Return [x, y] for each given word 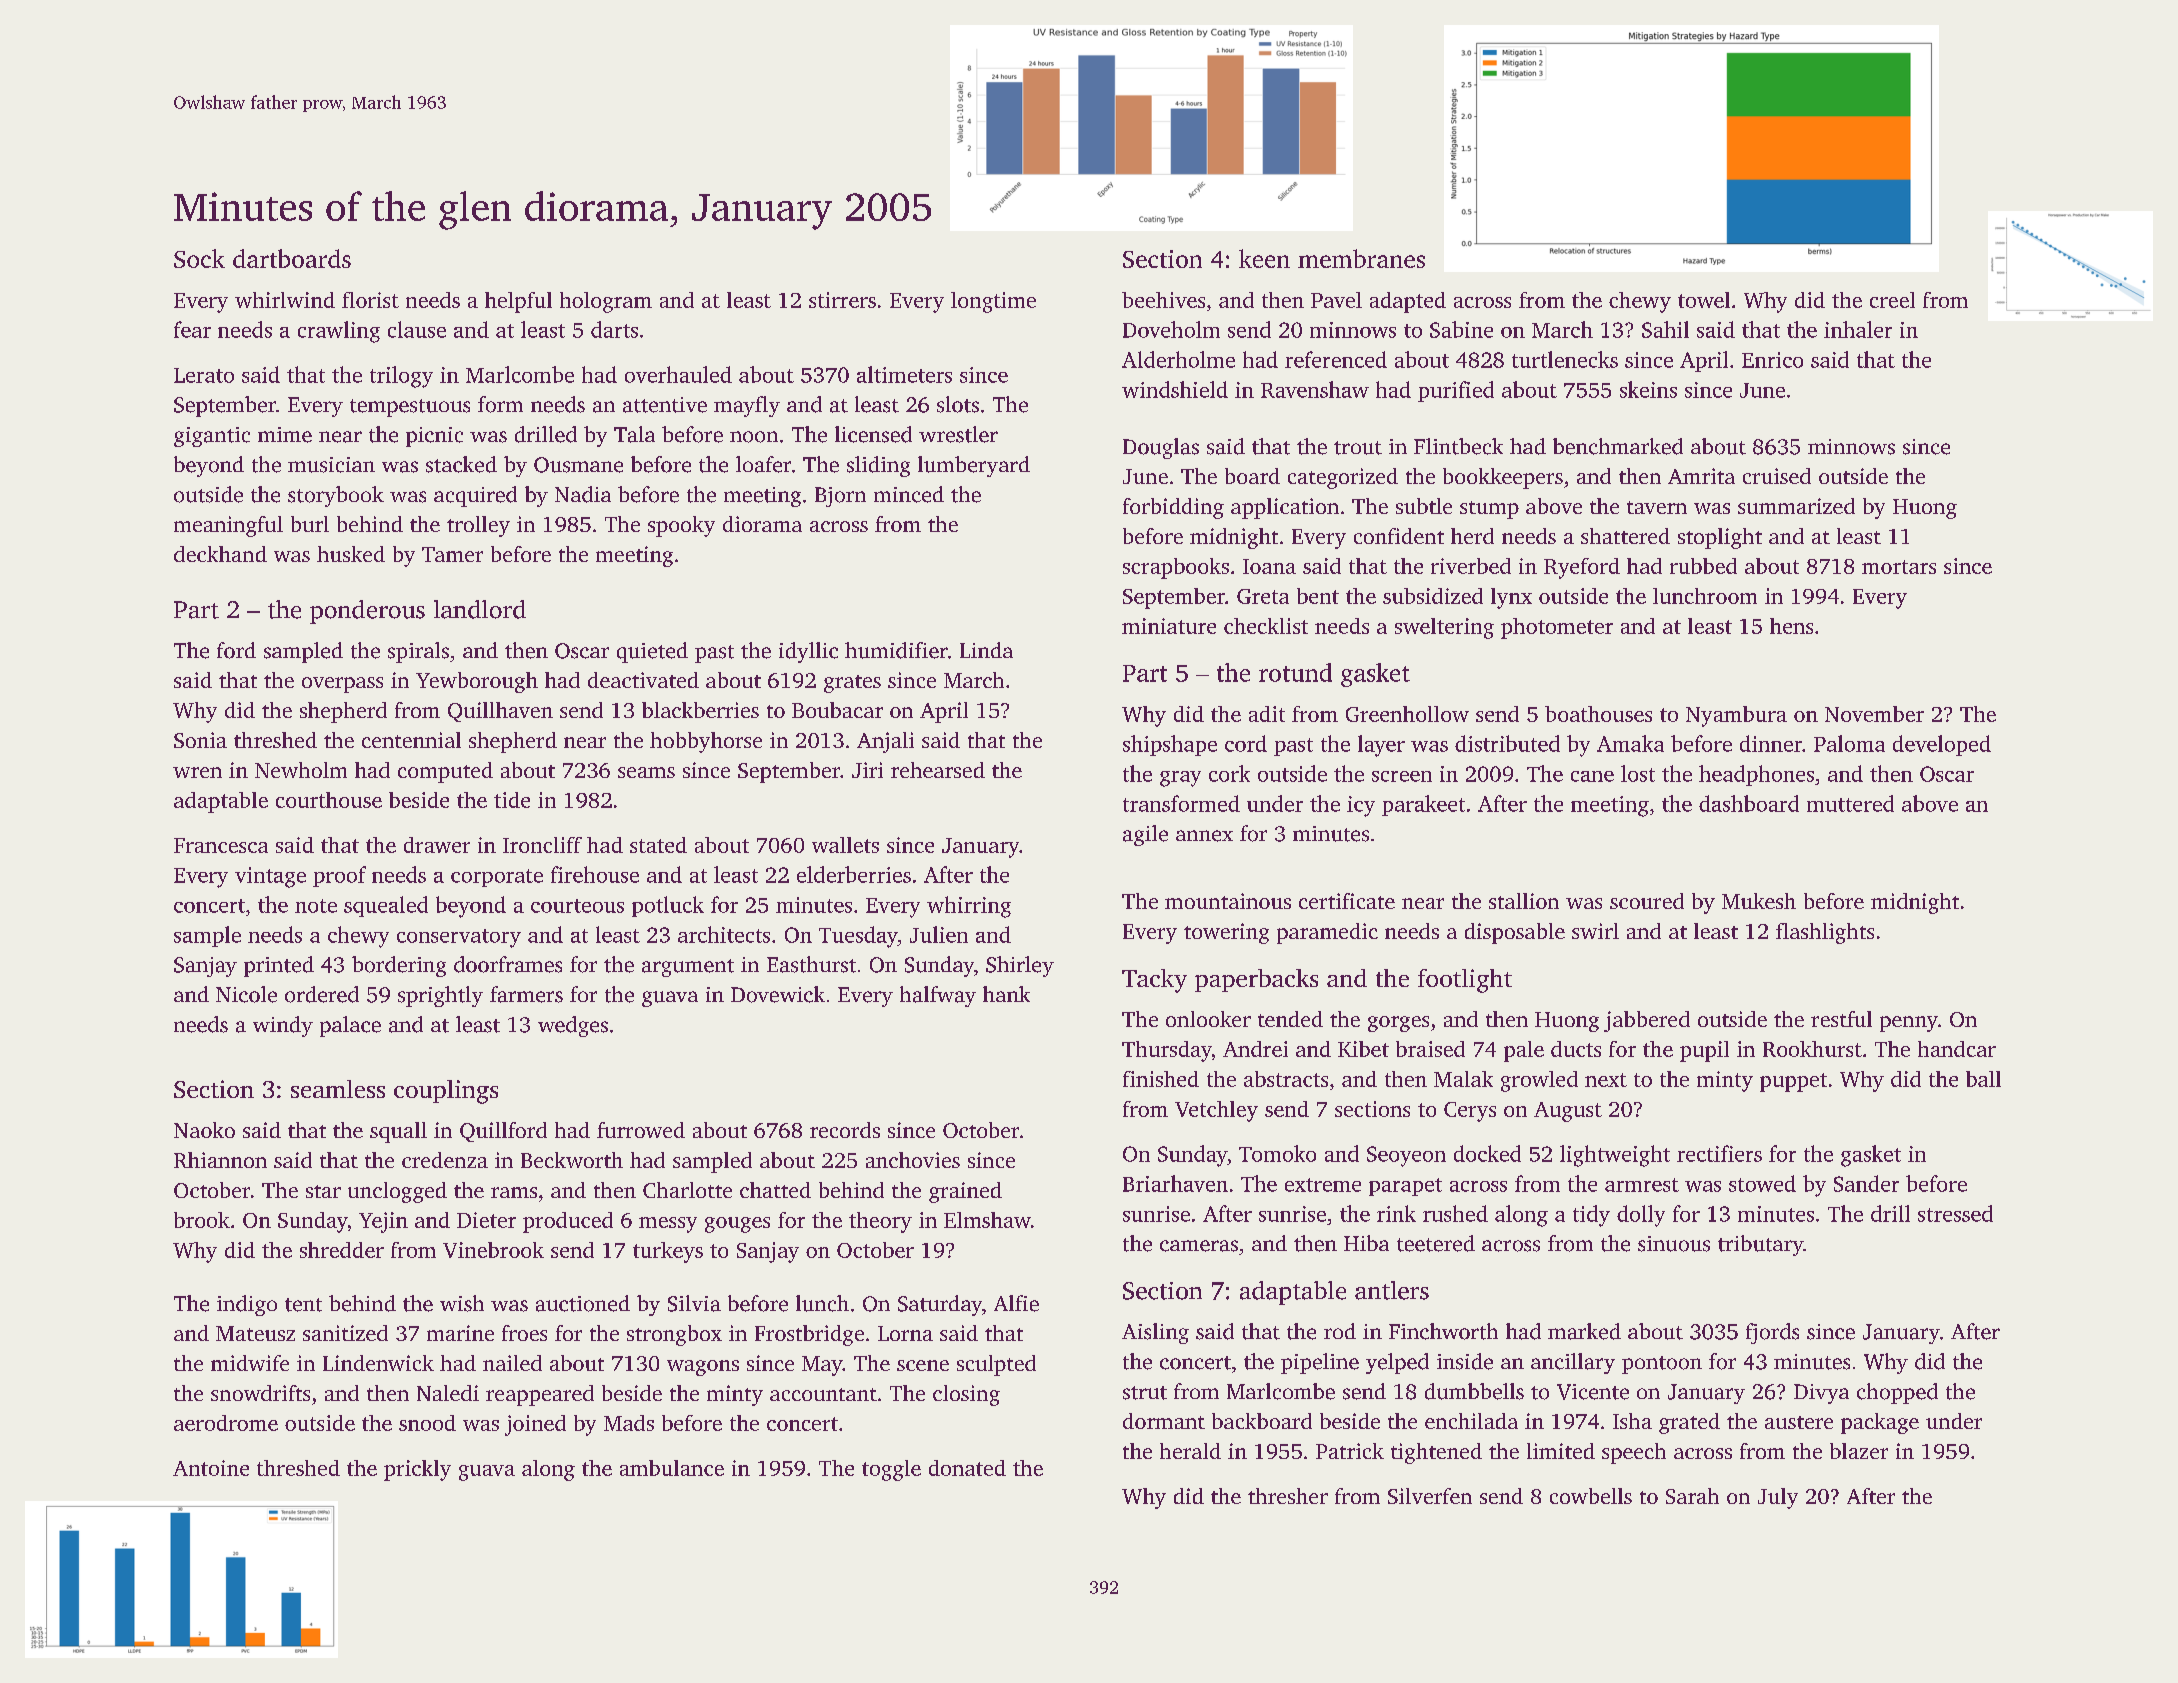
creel [1892, 300]
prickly [417, 1470]
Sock [199, 258]
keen [1264, 258]
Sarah [1692, 1496]
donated [967, 1468]
